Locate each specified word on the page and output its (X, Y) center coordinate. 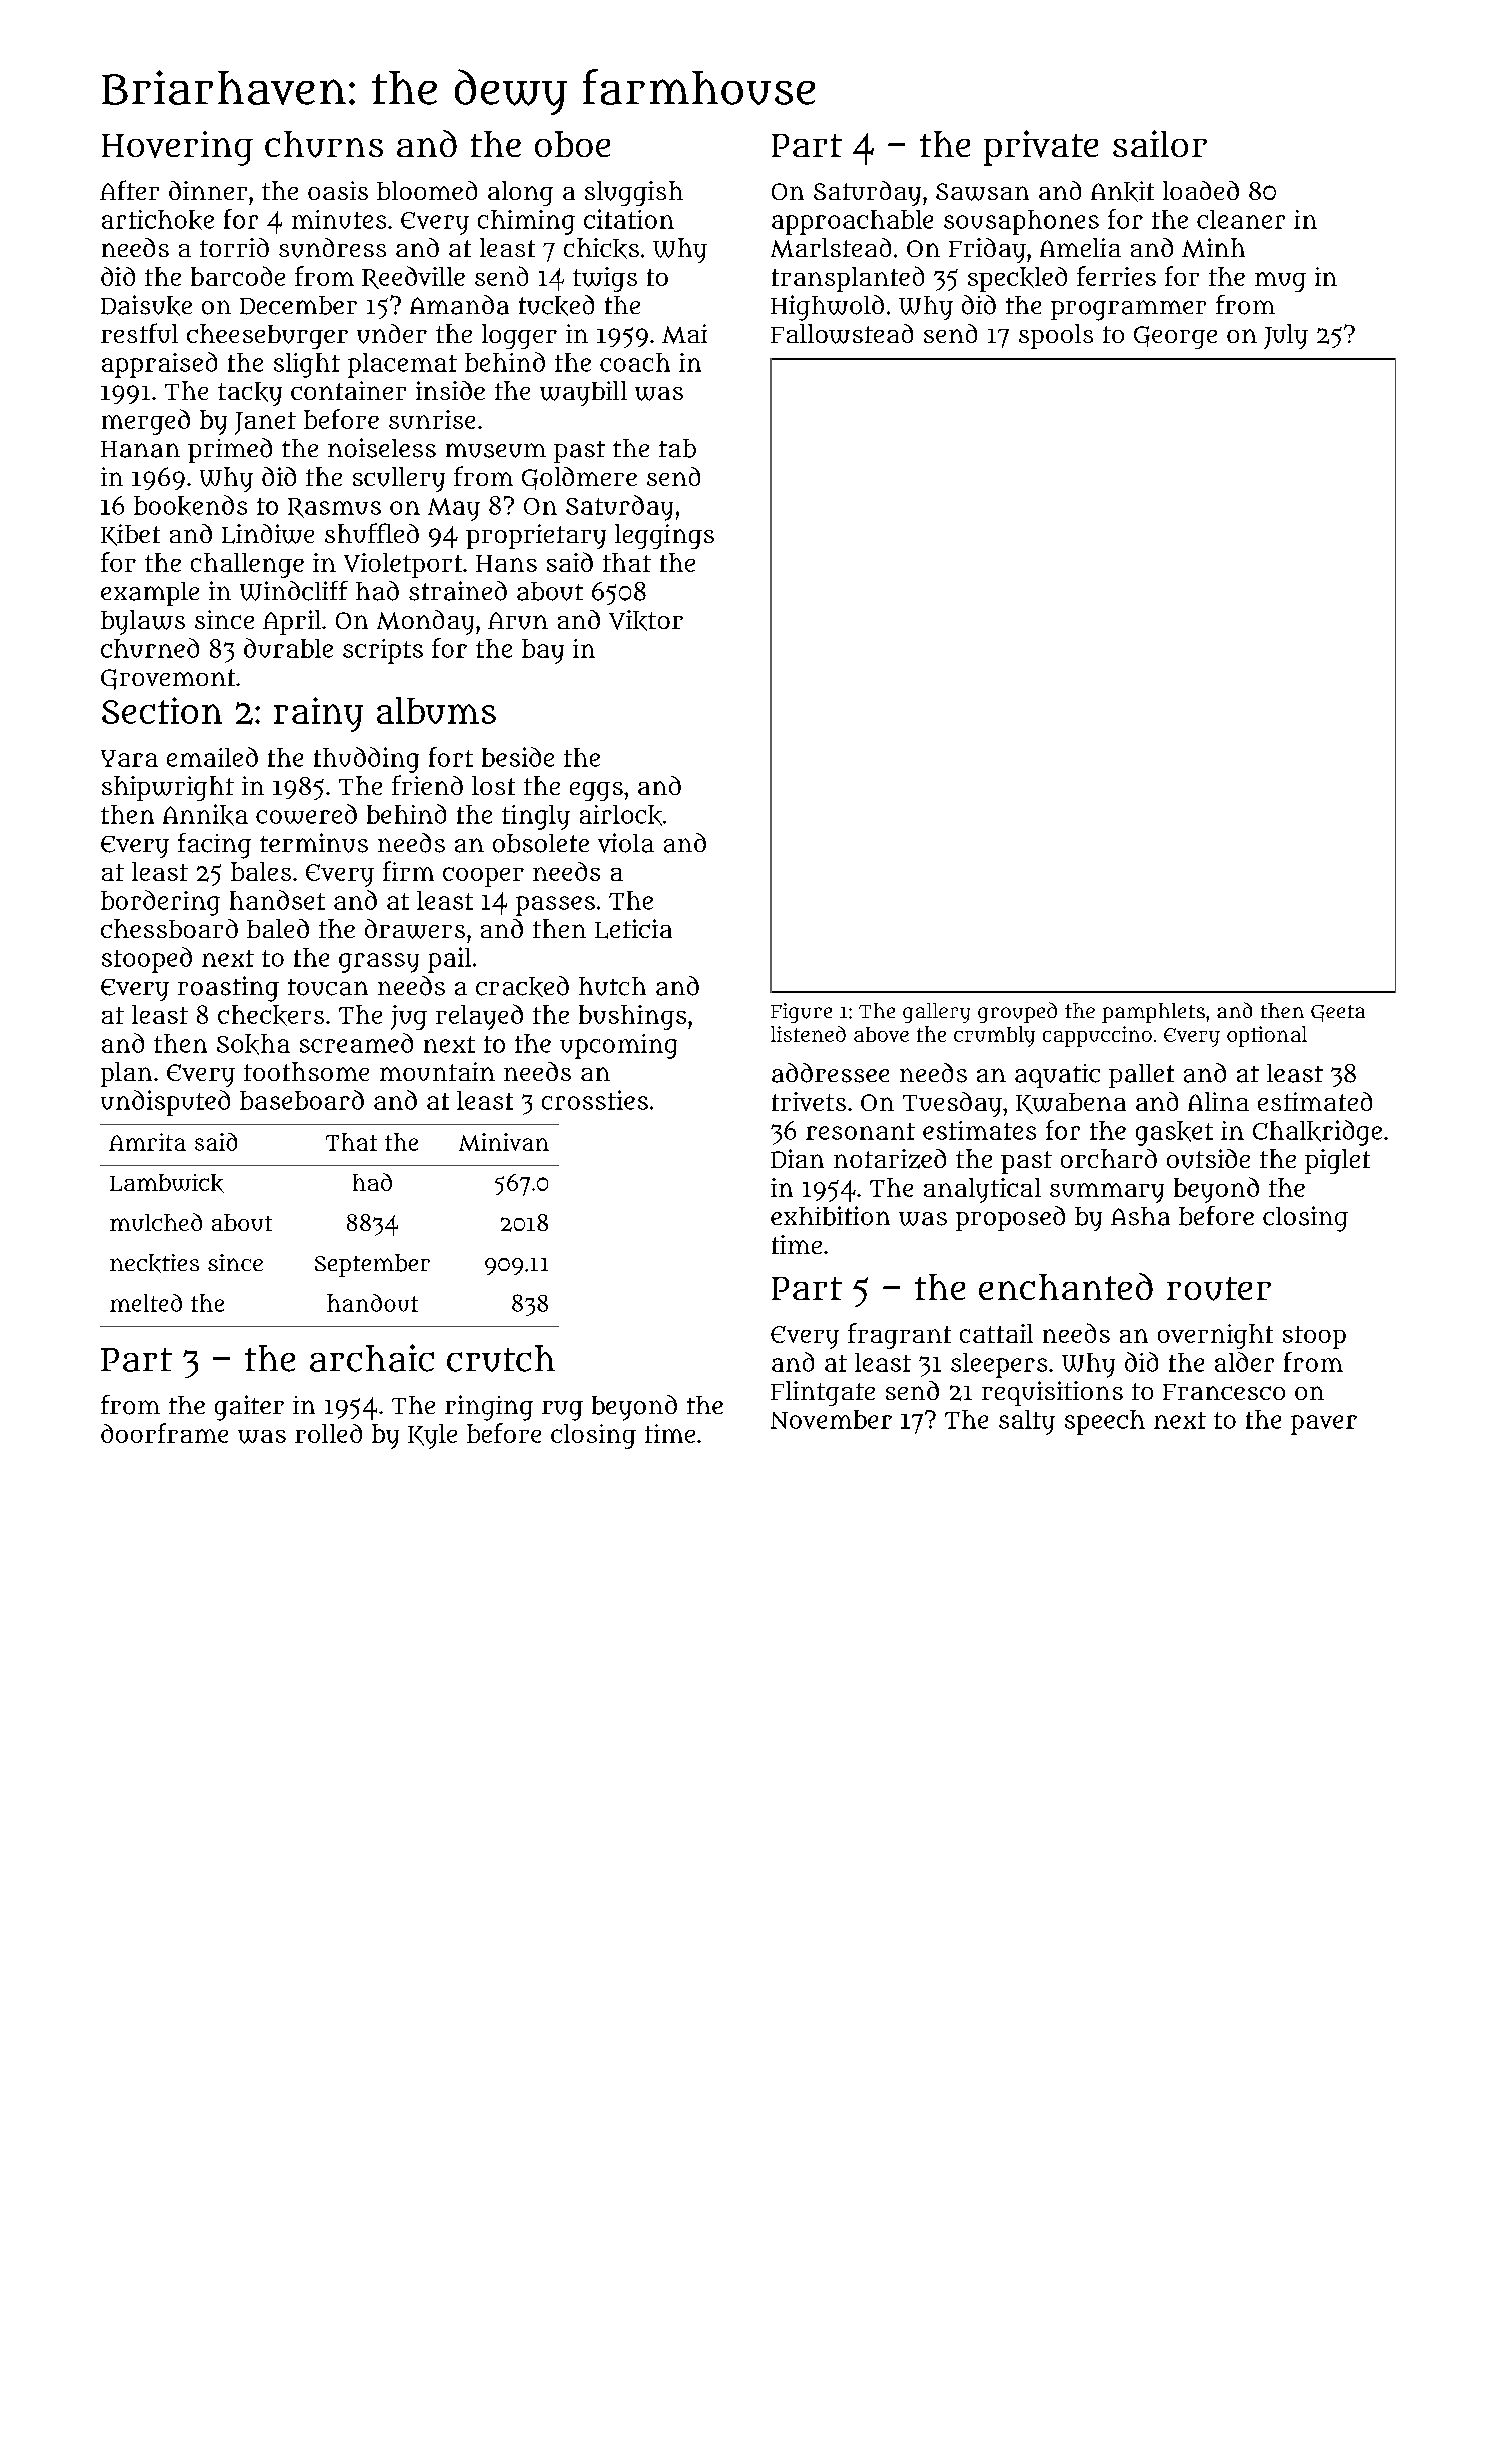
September (372, 1265)
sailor (1160, 143)
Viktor (646, 620)
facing (214, 846)
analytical (982, 1190)
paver (1324, 1425)
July (1286, 336)
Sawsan (982, 192)
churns (324, 144)
